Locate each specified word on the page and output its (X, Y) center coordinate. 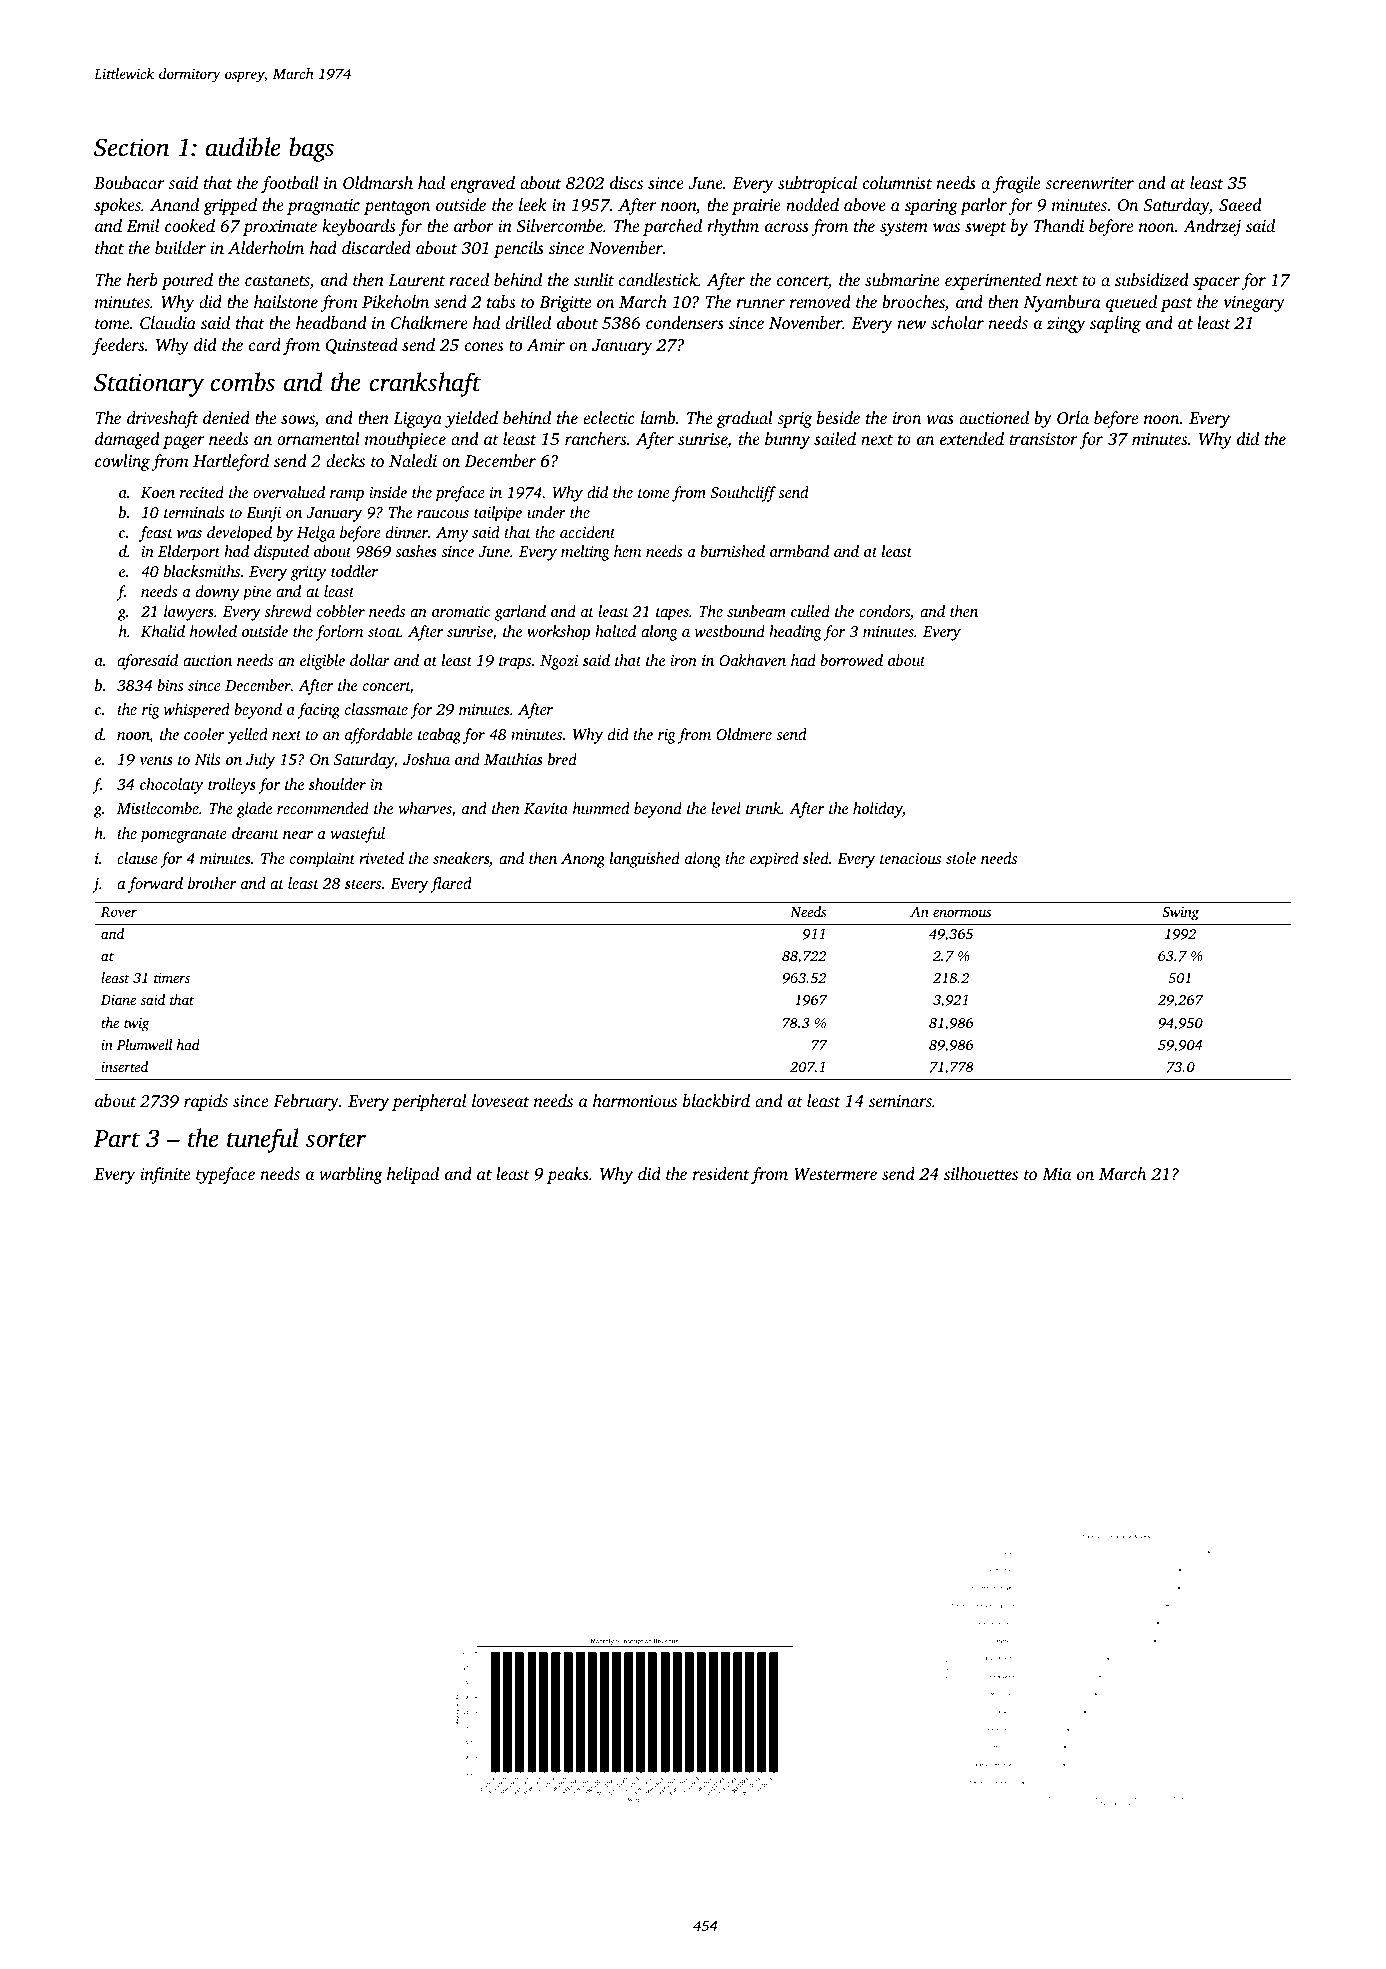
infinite (165, 1175)
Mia (1056, 1174)
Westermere (835, 1174)
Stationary (149, 385)
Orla (1073, 417)
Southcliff (743, 494)
